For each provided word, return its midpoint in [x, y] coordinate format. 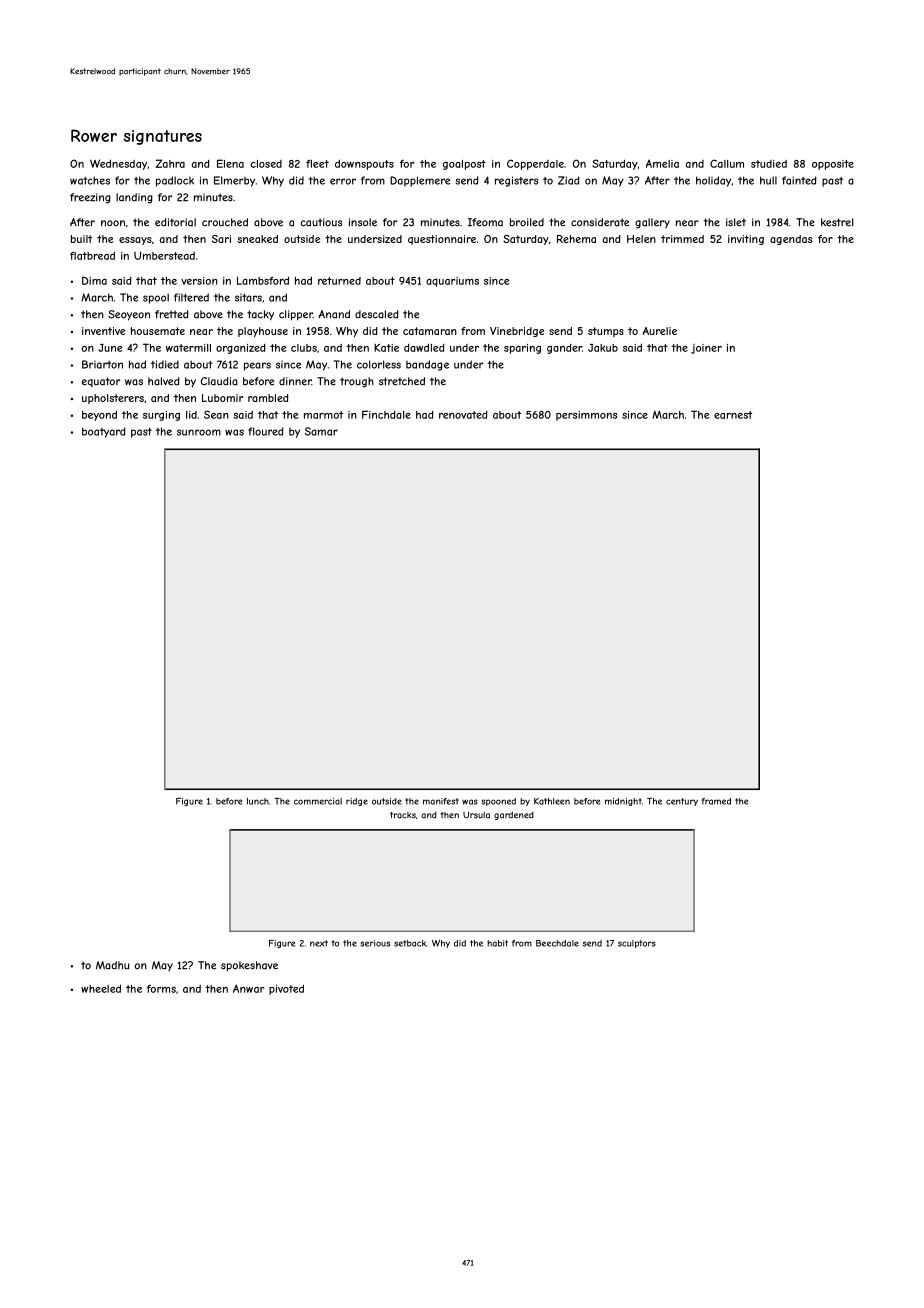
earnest [733, 415]
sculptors [637, 944]
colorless [379, 364]
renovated [463, 415]
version [199, 281]
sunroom [199, 432]
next [319, 943]
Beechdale [557, 943]
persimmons [586, 416]
